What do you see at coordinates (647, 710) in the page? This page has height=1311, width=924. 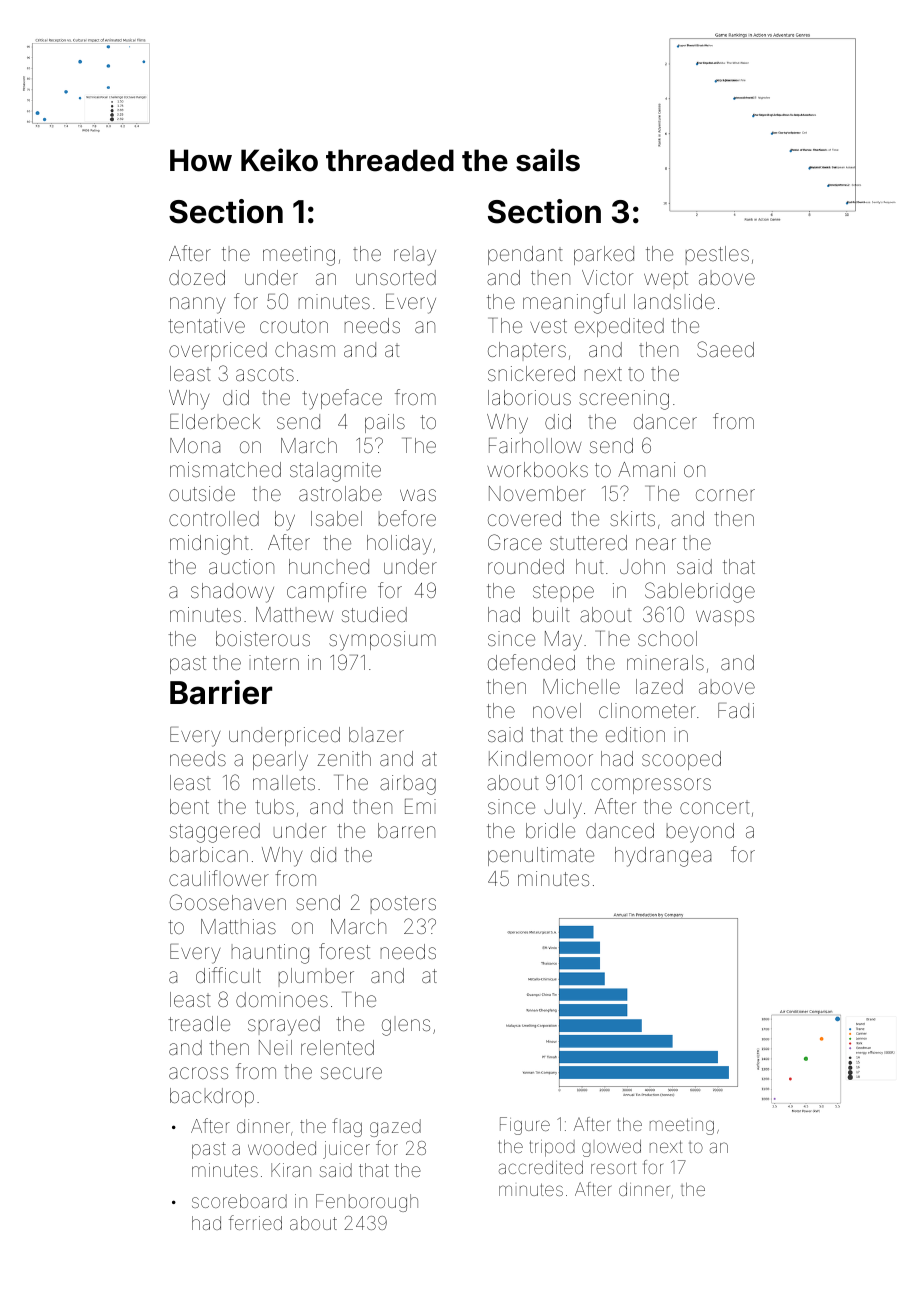 I see `clinometer` at bounding box center [647, 710].
